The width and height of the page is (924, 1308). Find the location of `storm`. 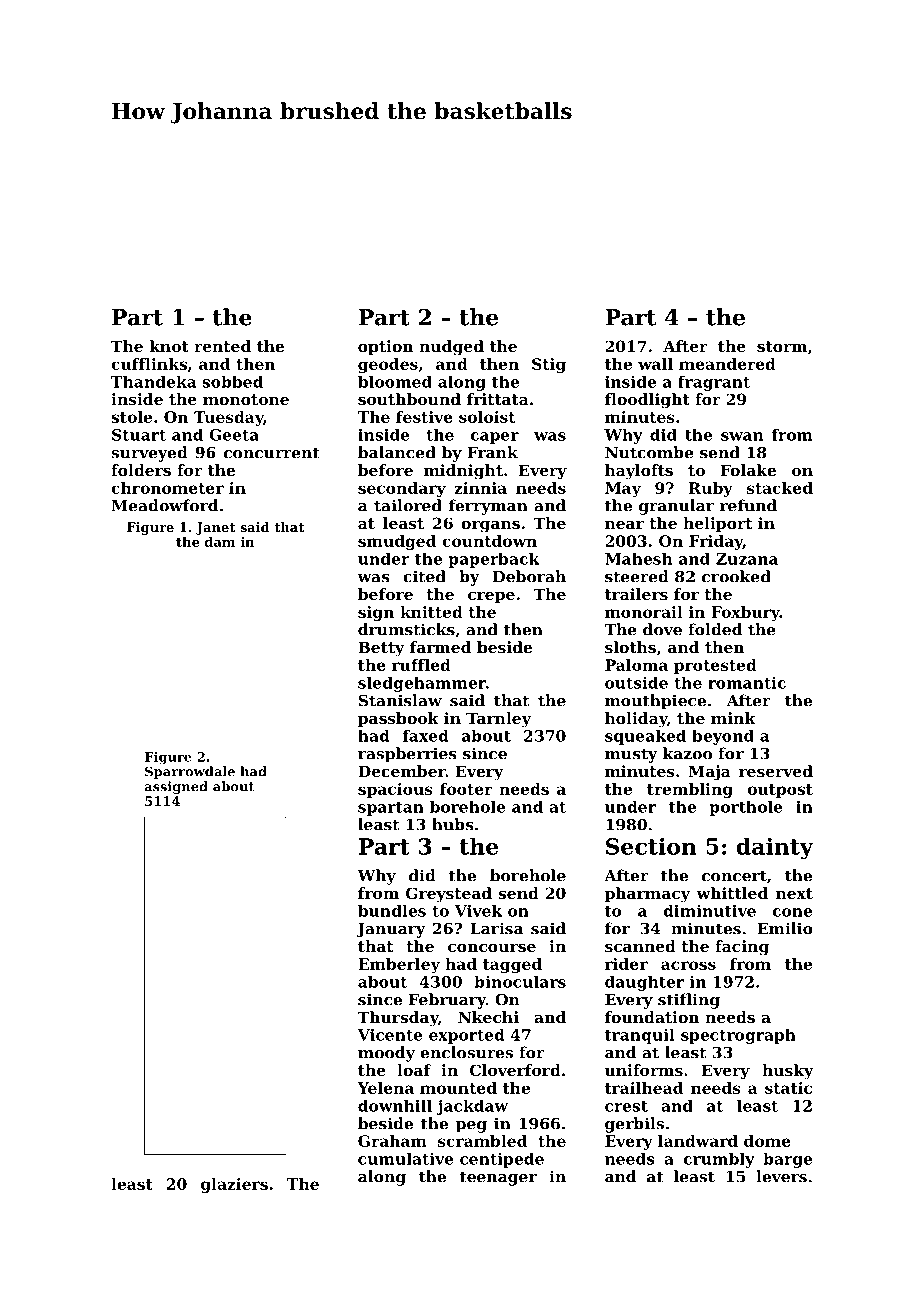

storm is located at coordinates (782, 346).
